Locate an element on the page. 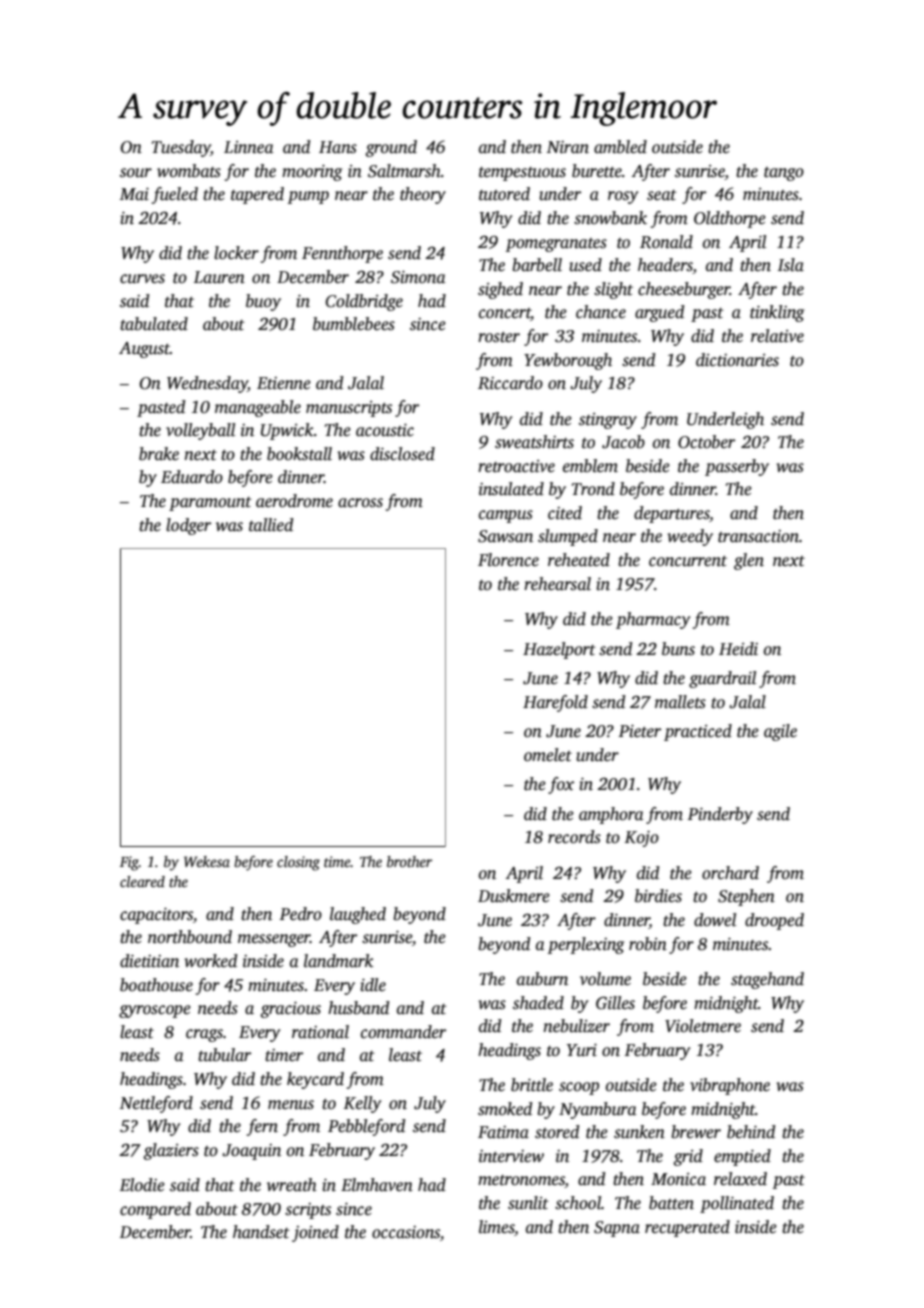 The image size is (924, 1308). school is located at coordinates (578, 1203).
